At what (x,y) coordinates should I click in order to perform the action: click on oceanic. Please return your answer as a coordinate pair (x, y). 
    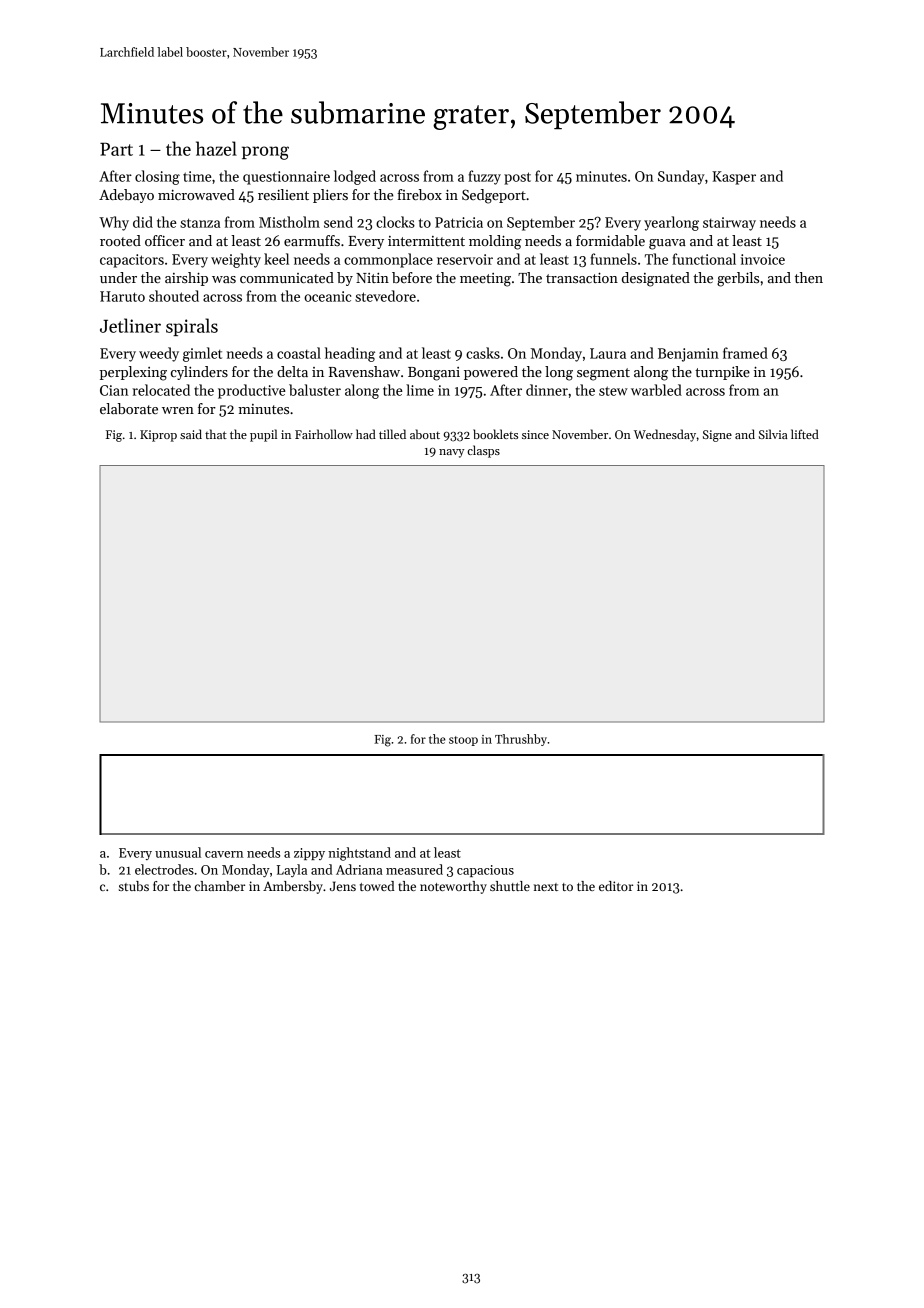
    Looking at the image, I should click on (327, 296).
